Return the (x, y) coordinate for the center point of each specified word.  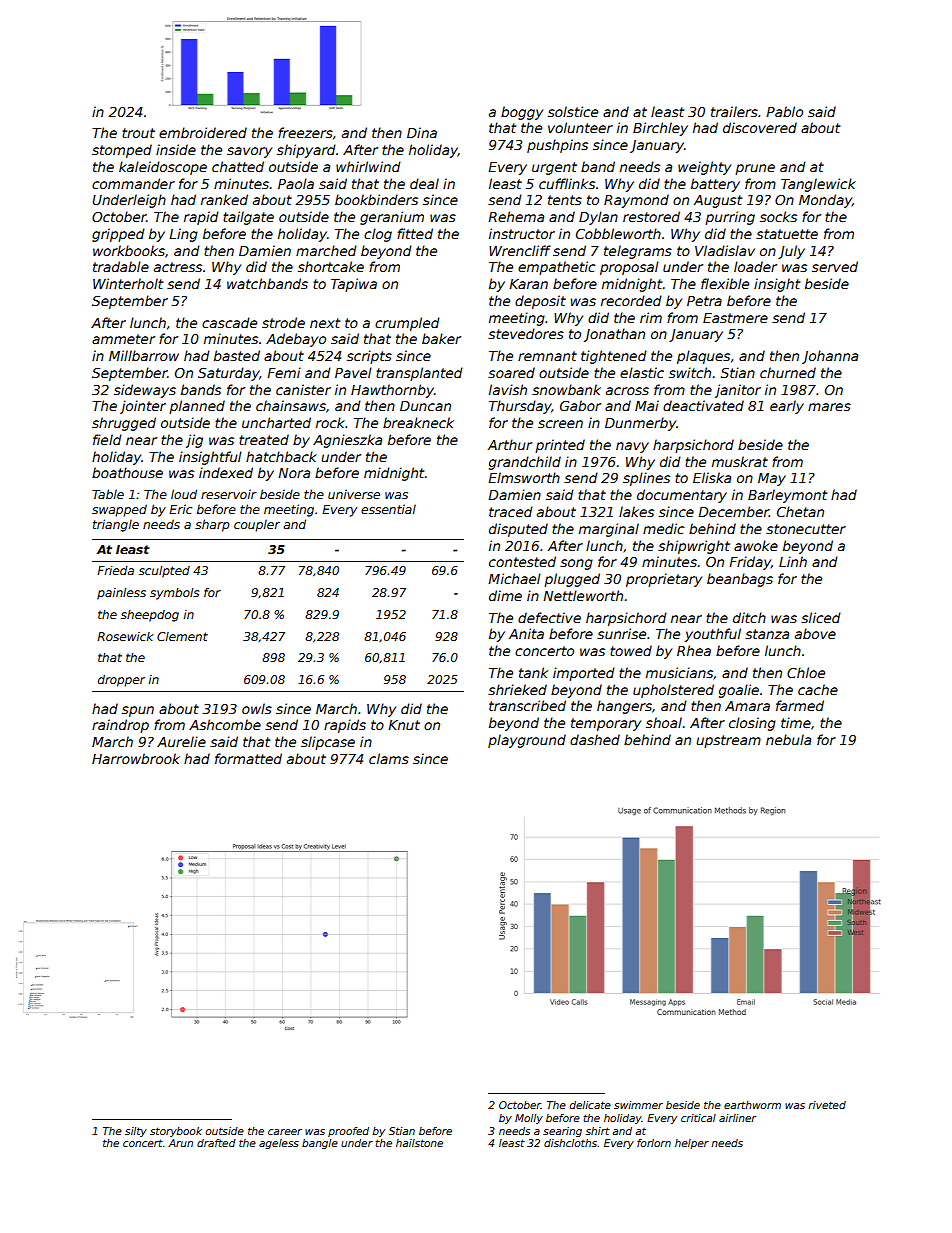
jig (194, 441)
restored (651, 216)
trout (138, 133)
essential (388, 509)
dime (505, 595)
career (285, 1132)
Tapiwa (354, 285)
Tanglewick (818, 185)
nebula (788, 739)
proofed (348, 1132)
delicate (590, 1105)
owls (257, 708)
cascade (229, 322)
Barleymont (787, 496)
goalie (739, 691)
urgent (554, 168)
